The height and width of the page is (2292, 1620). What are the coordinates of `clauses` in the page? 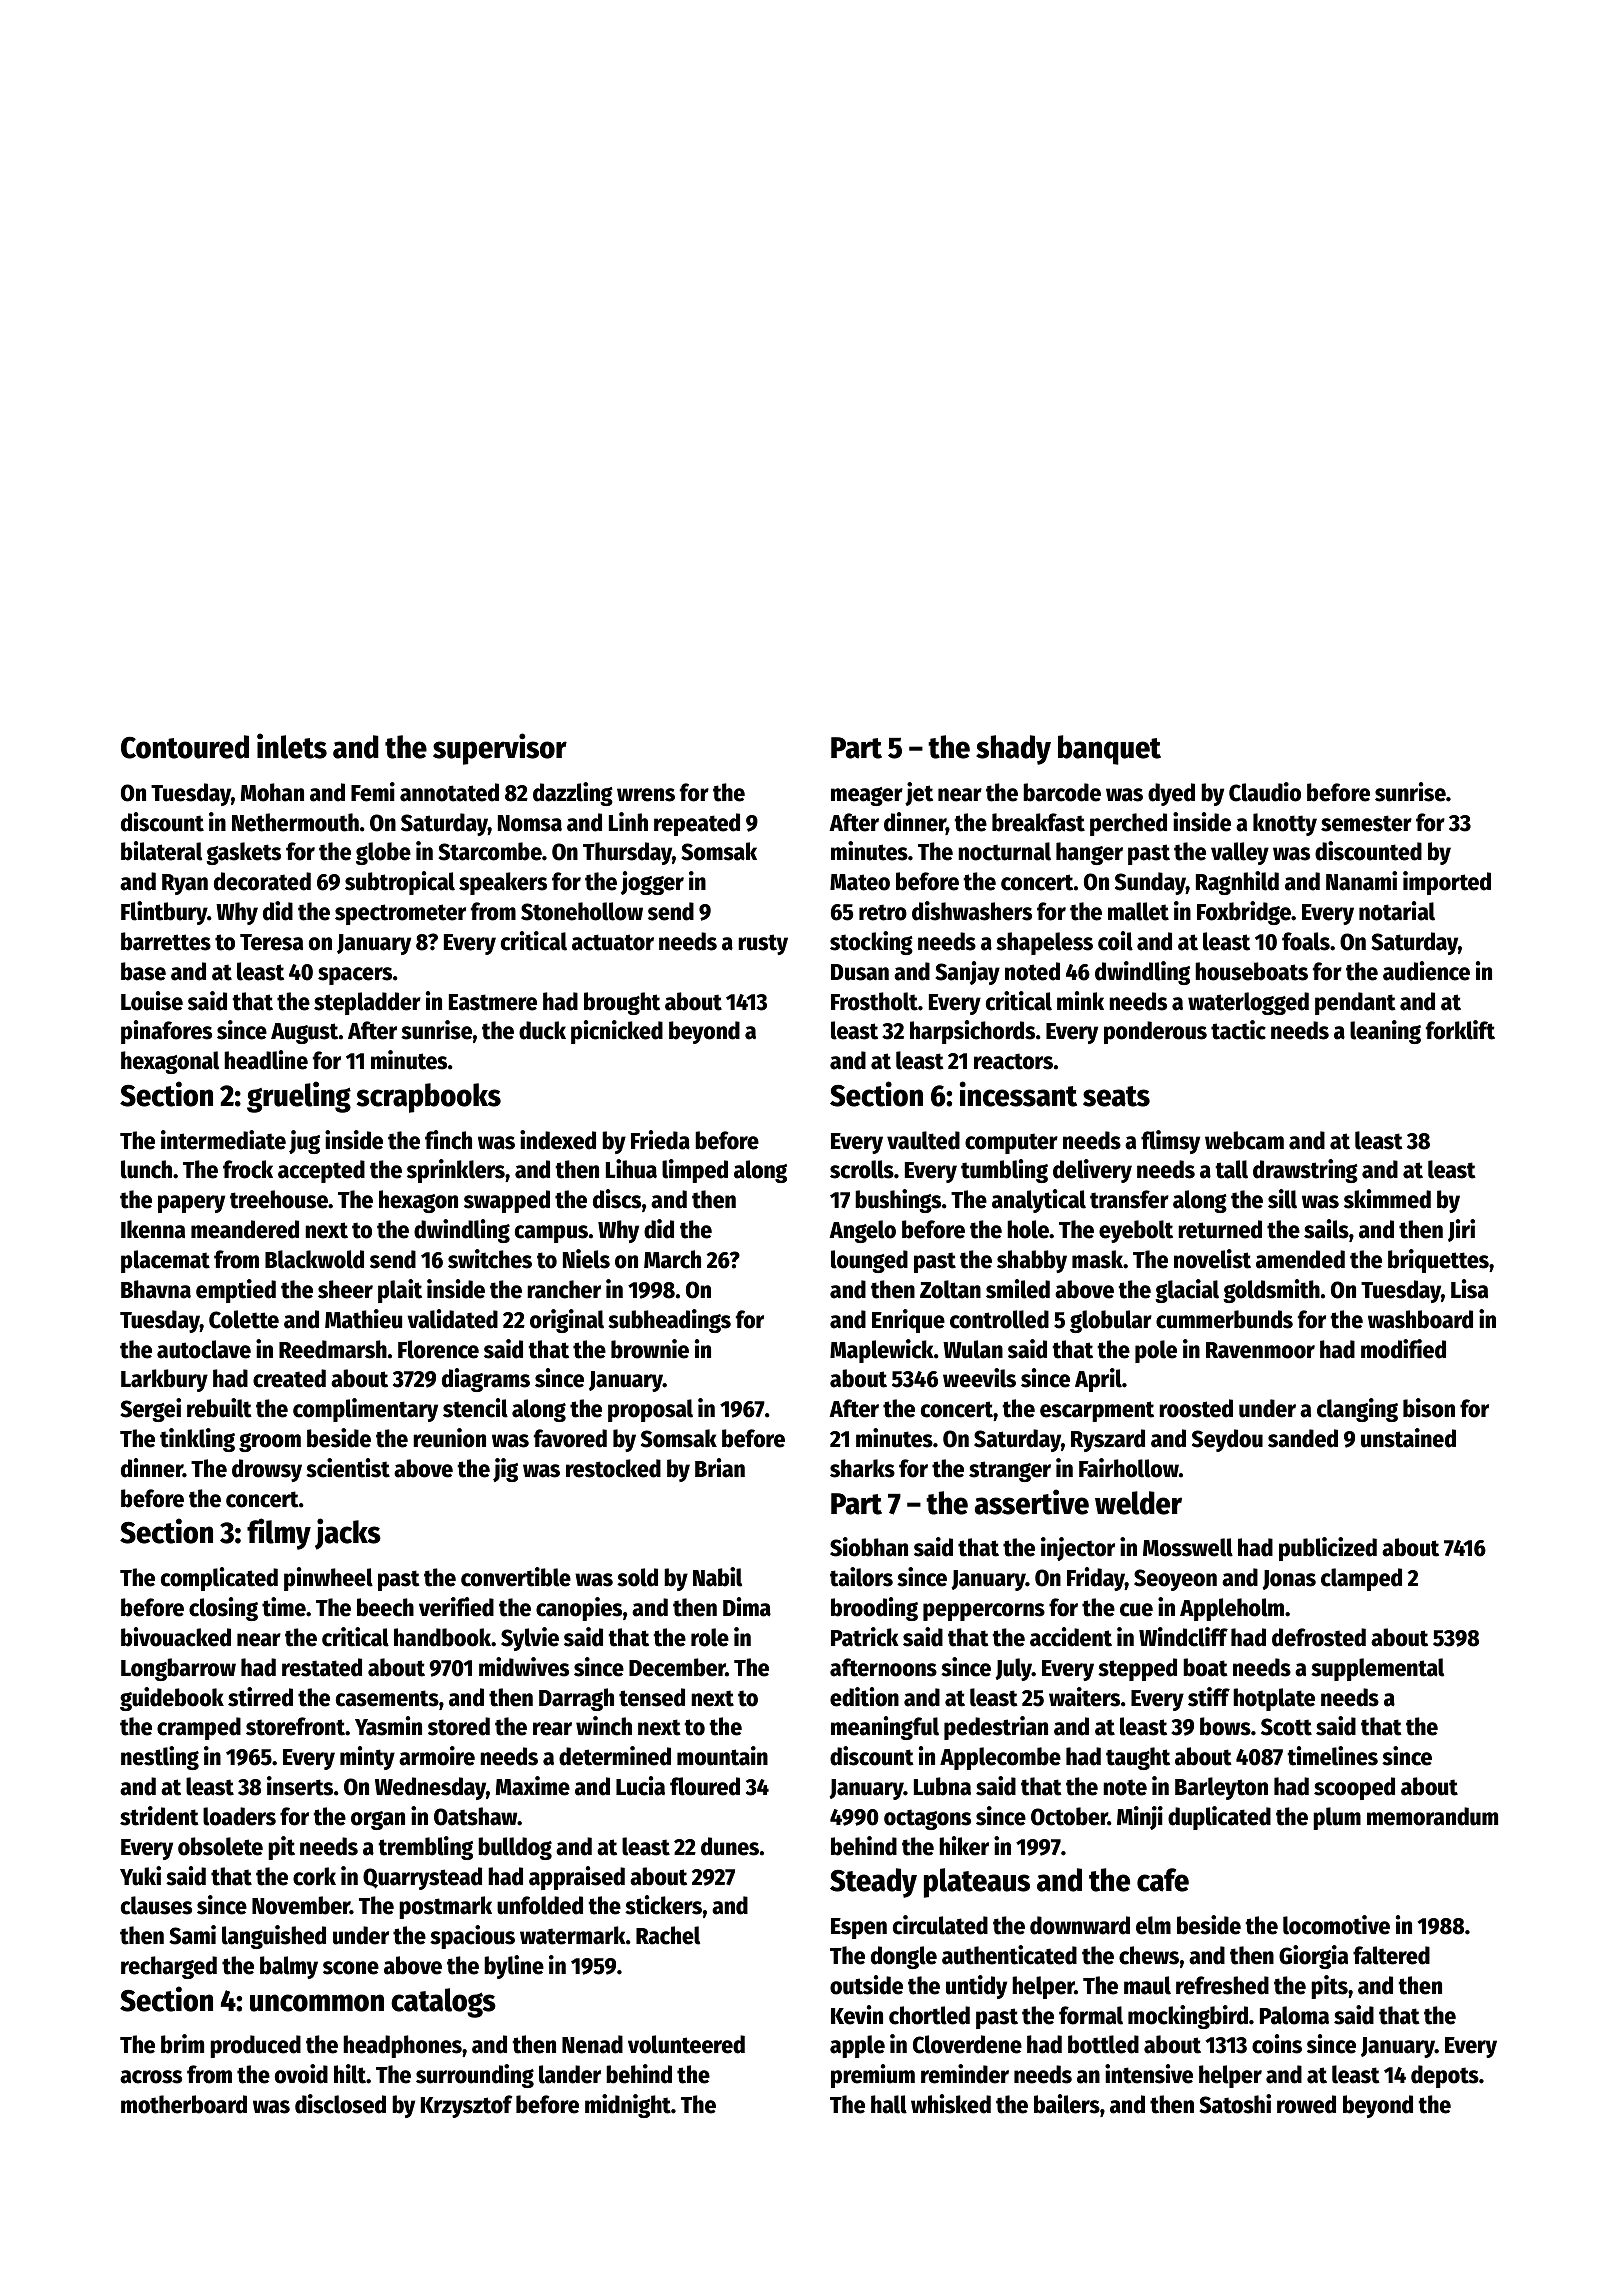 It's located at (156, 1905).
